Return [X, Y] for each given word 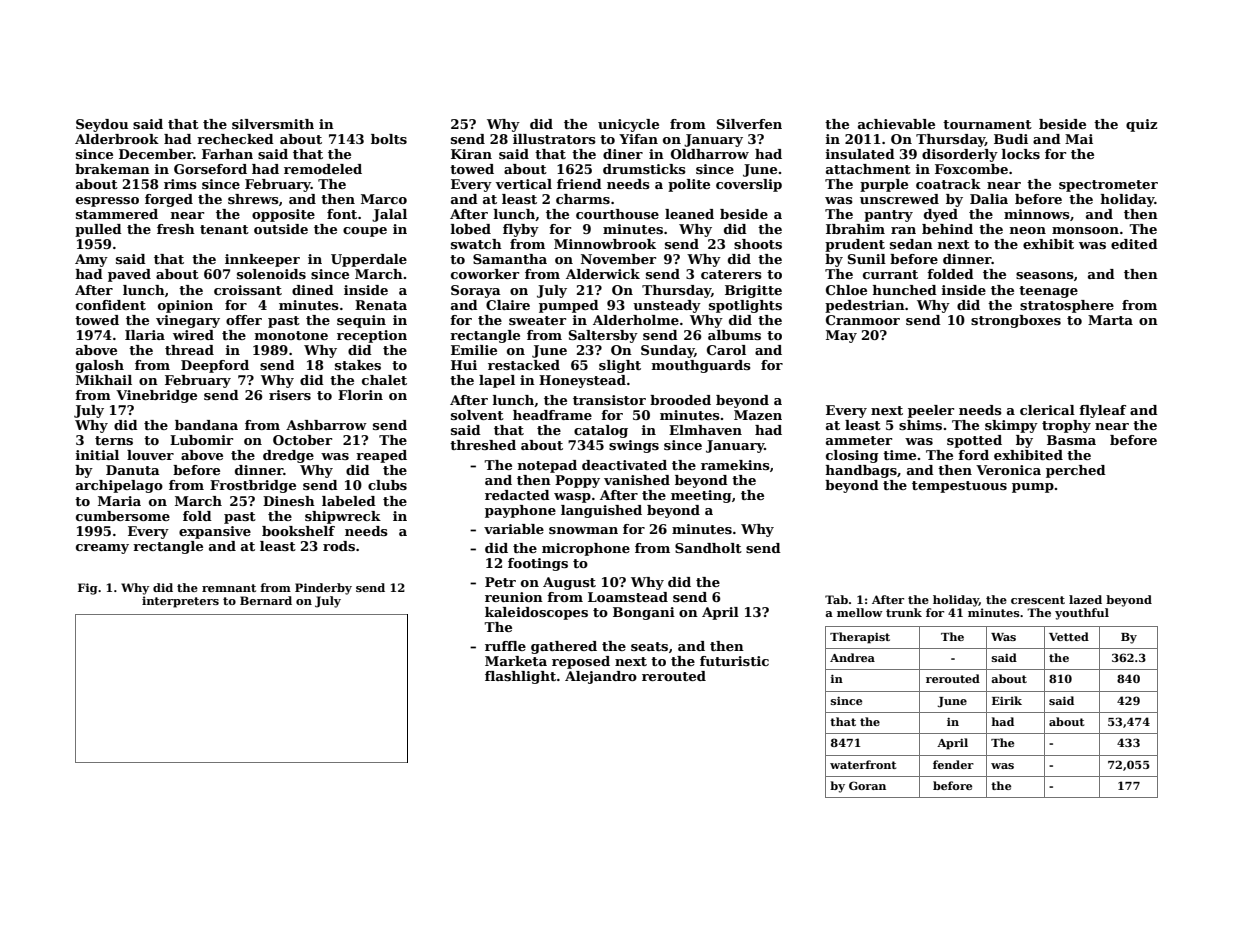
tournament [987, 124]
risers [290, 395]
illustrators [554, 139]
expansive [215, 532]
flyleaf [1102, 411]
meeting [701, 496]
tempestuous [959, 487]
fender [953, 764]
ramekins [735, 465]
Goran [867, 785]
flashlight [520, 677]
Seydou [102, 125]
